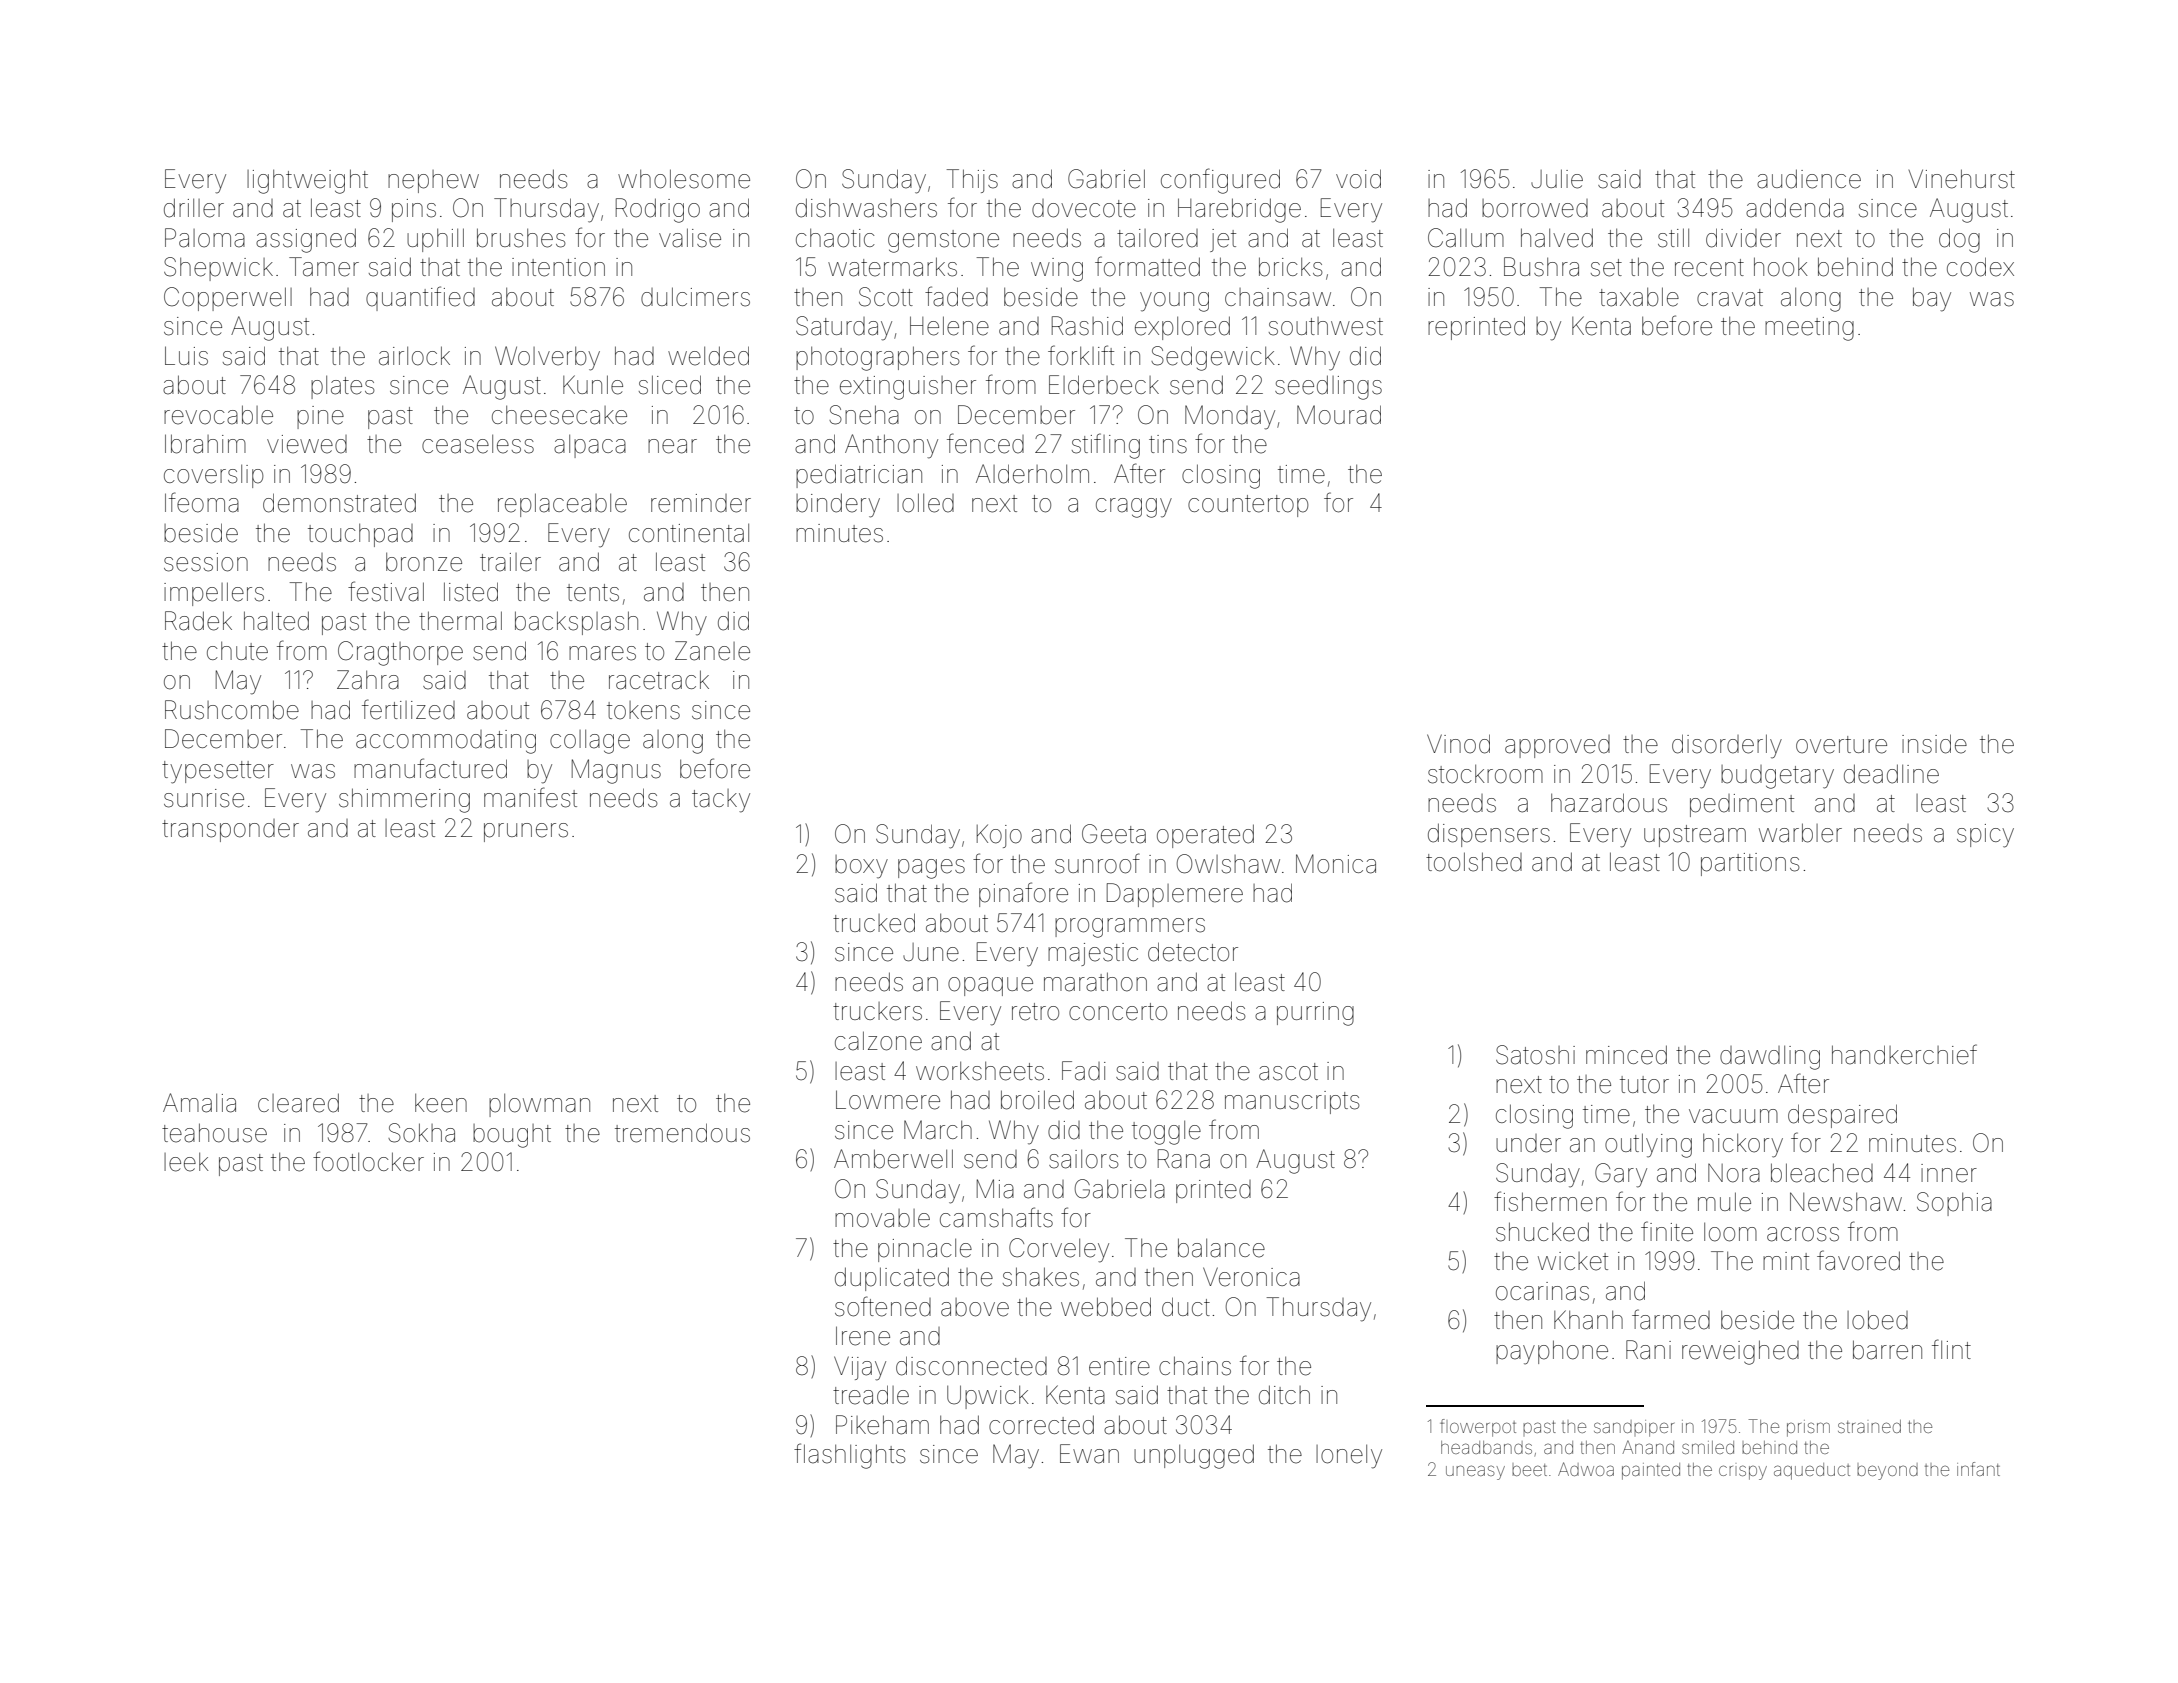 The image size is (2178, 1683). What do you see at coordinates (643, 710) in the screenshot?
I see `tokens` at bounding box center [643, 710].
